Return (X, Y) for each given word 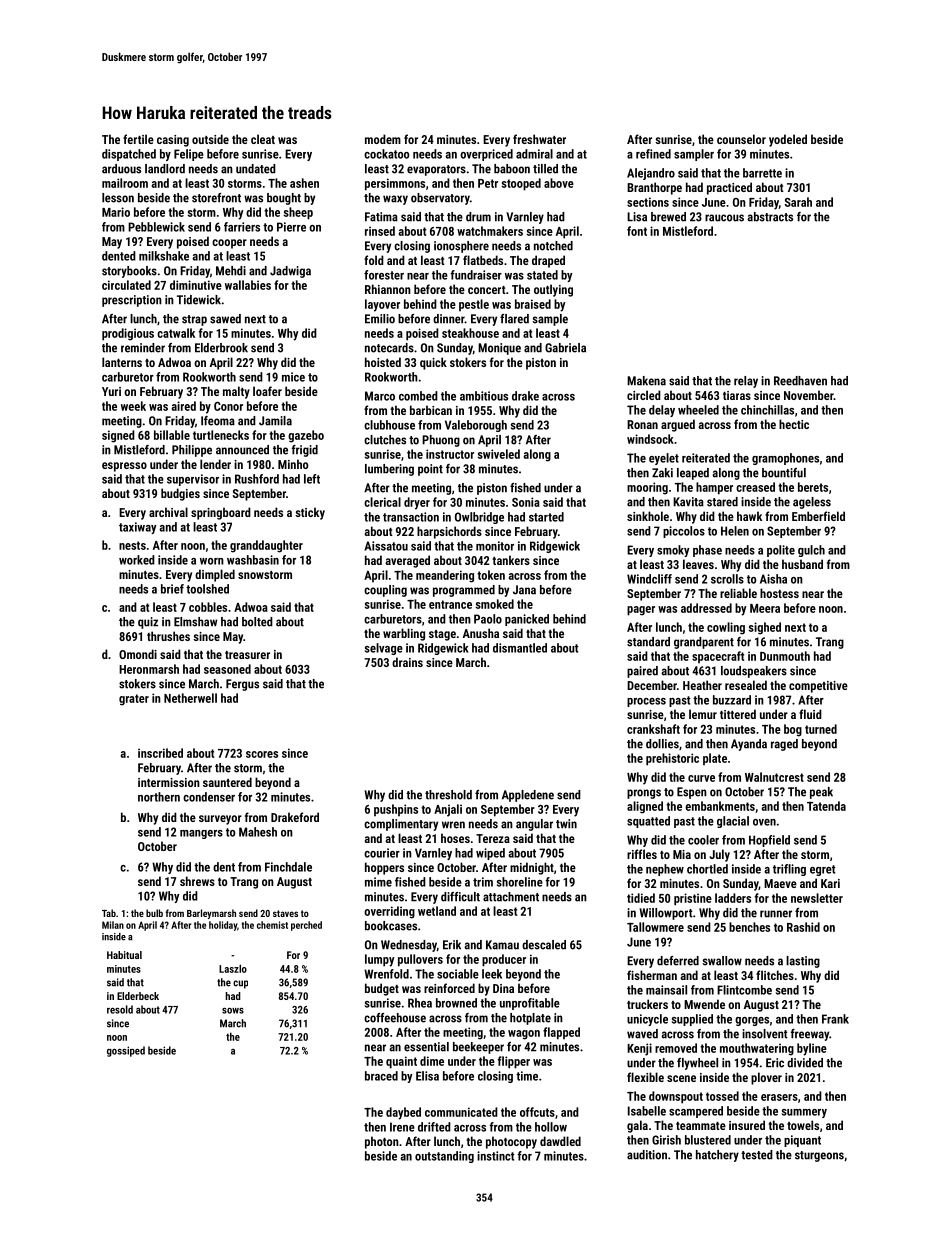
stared (722, 502)
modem (383, 139)
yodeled (788, 140)
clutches (385, 440)
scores (262, 754)
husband (802, 564)
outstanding (444, 1157)
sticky (310, 513)
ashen (304, 183)
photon (382, 1142)
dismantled (520, 648)
